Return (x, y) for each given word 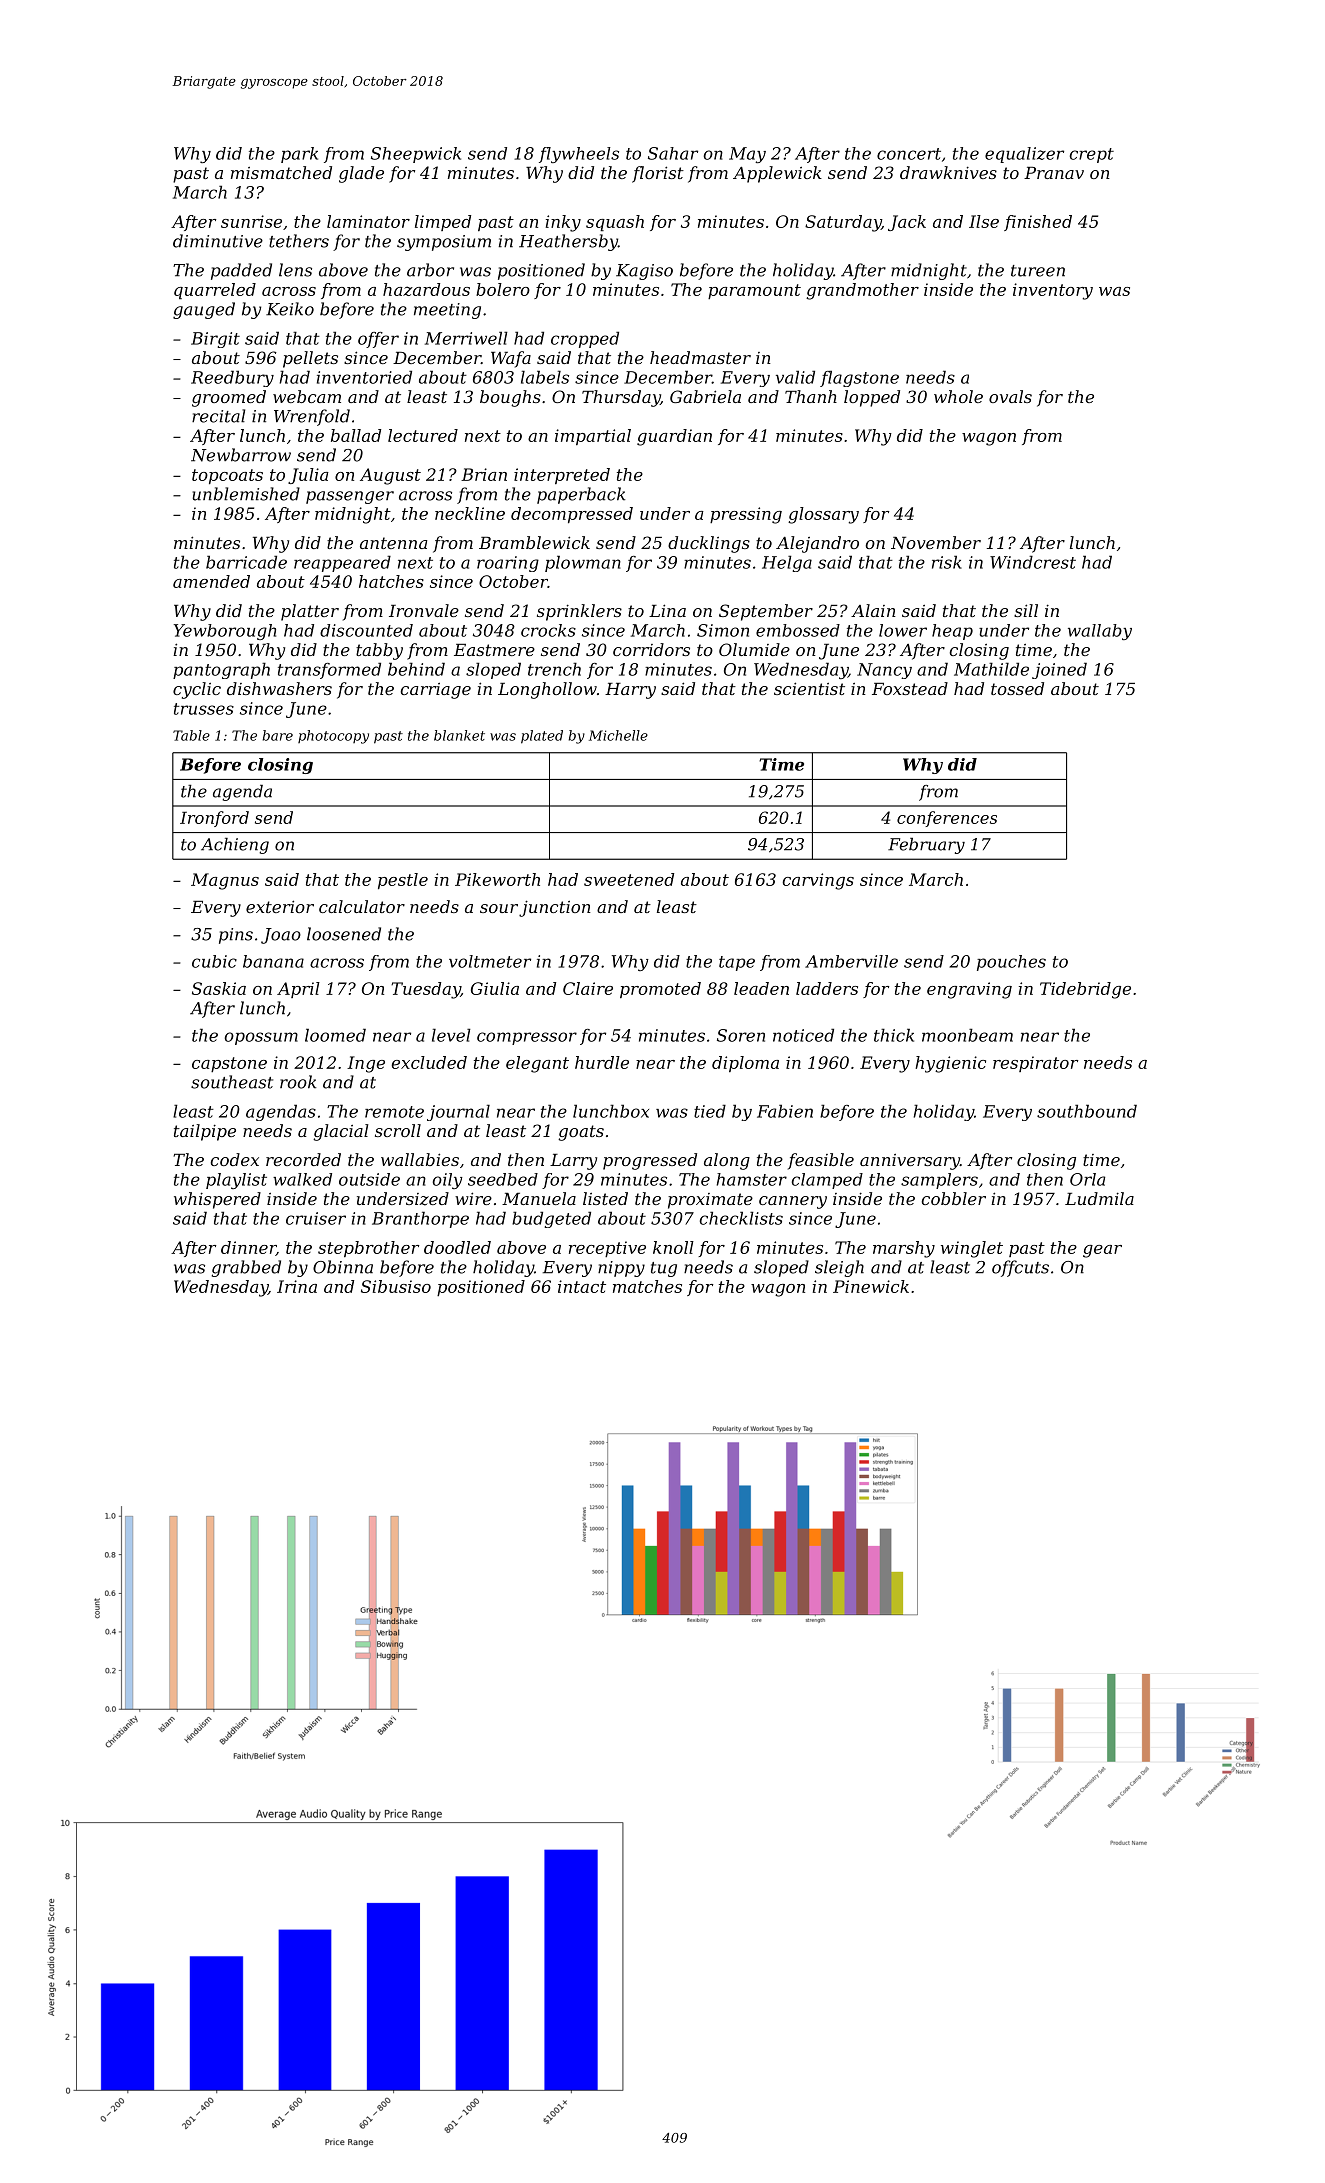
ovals (1010, 396)
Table (191, 735)
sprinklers (579, 612)
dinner (248, 1248)
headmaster (700, 357)
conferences (947, 819)
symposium (444, 243)
